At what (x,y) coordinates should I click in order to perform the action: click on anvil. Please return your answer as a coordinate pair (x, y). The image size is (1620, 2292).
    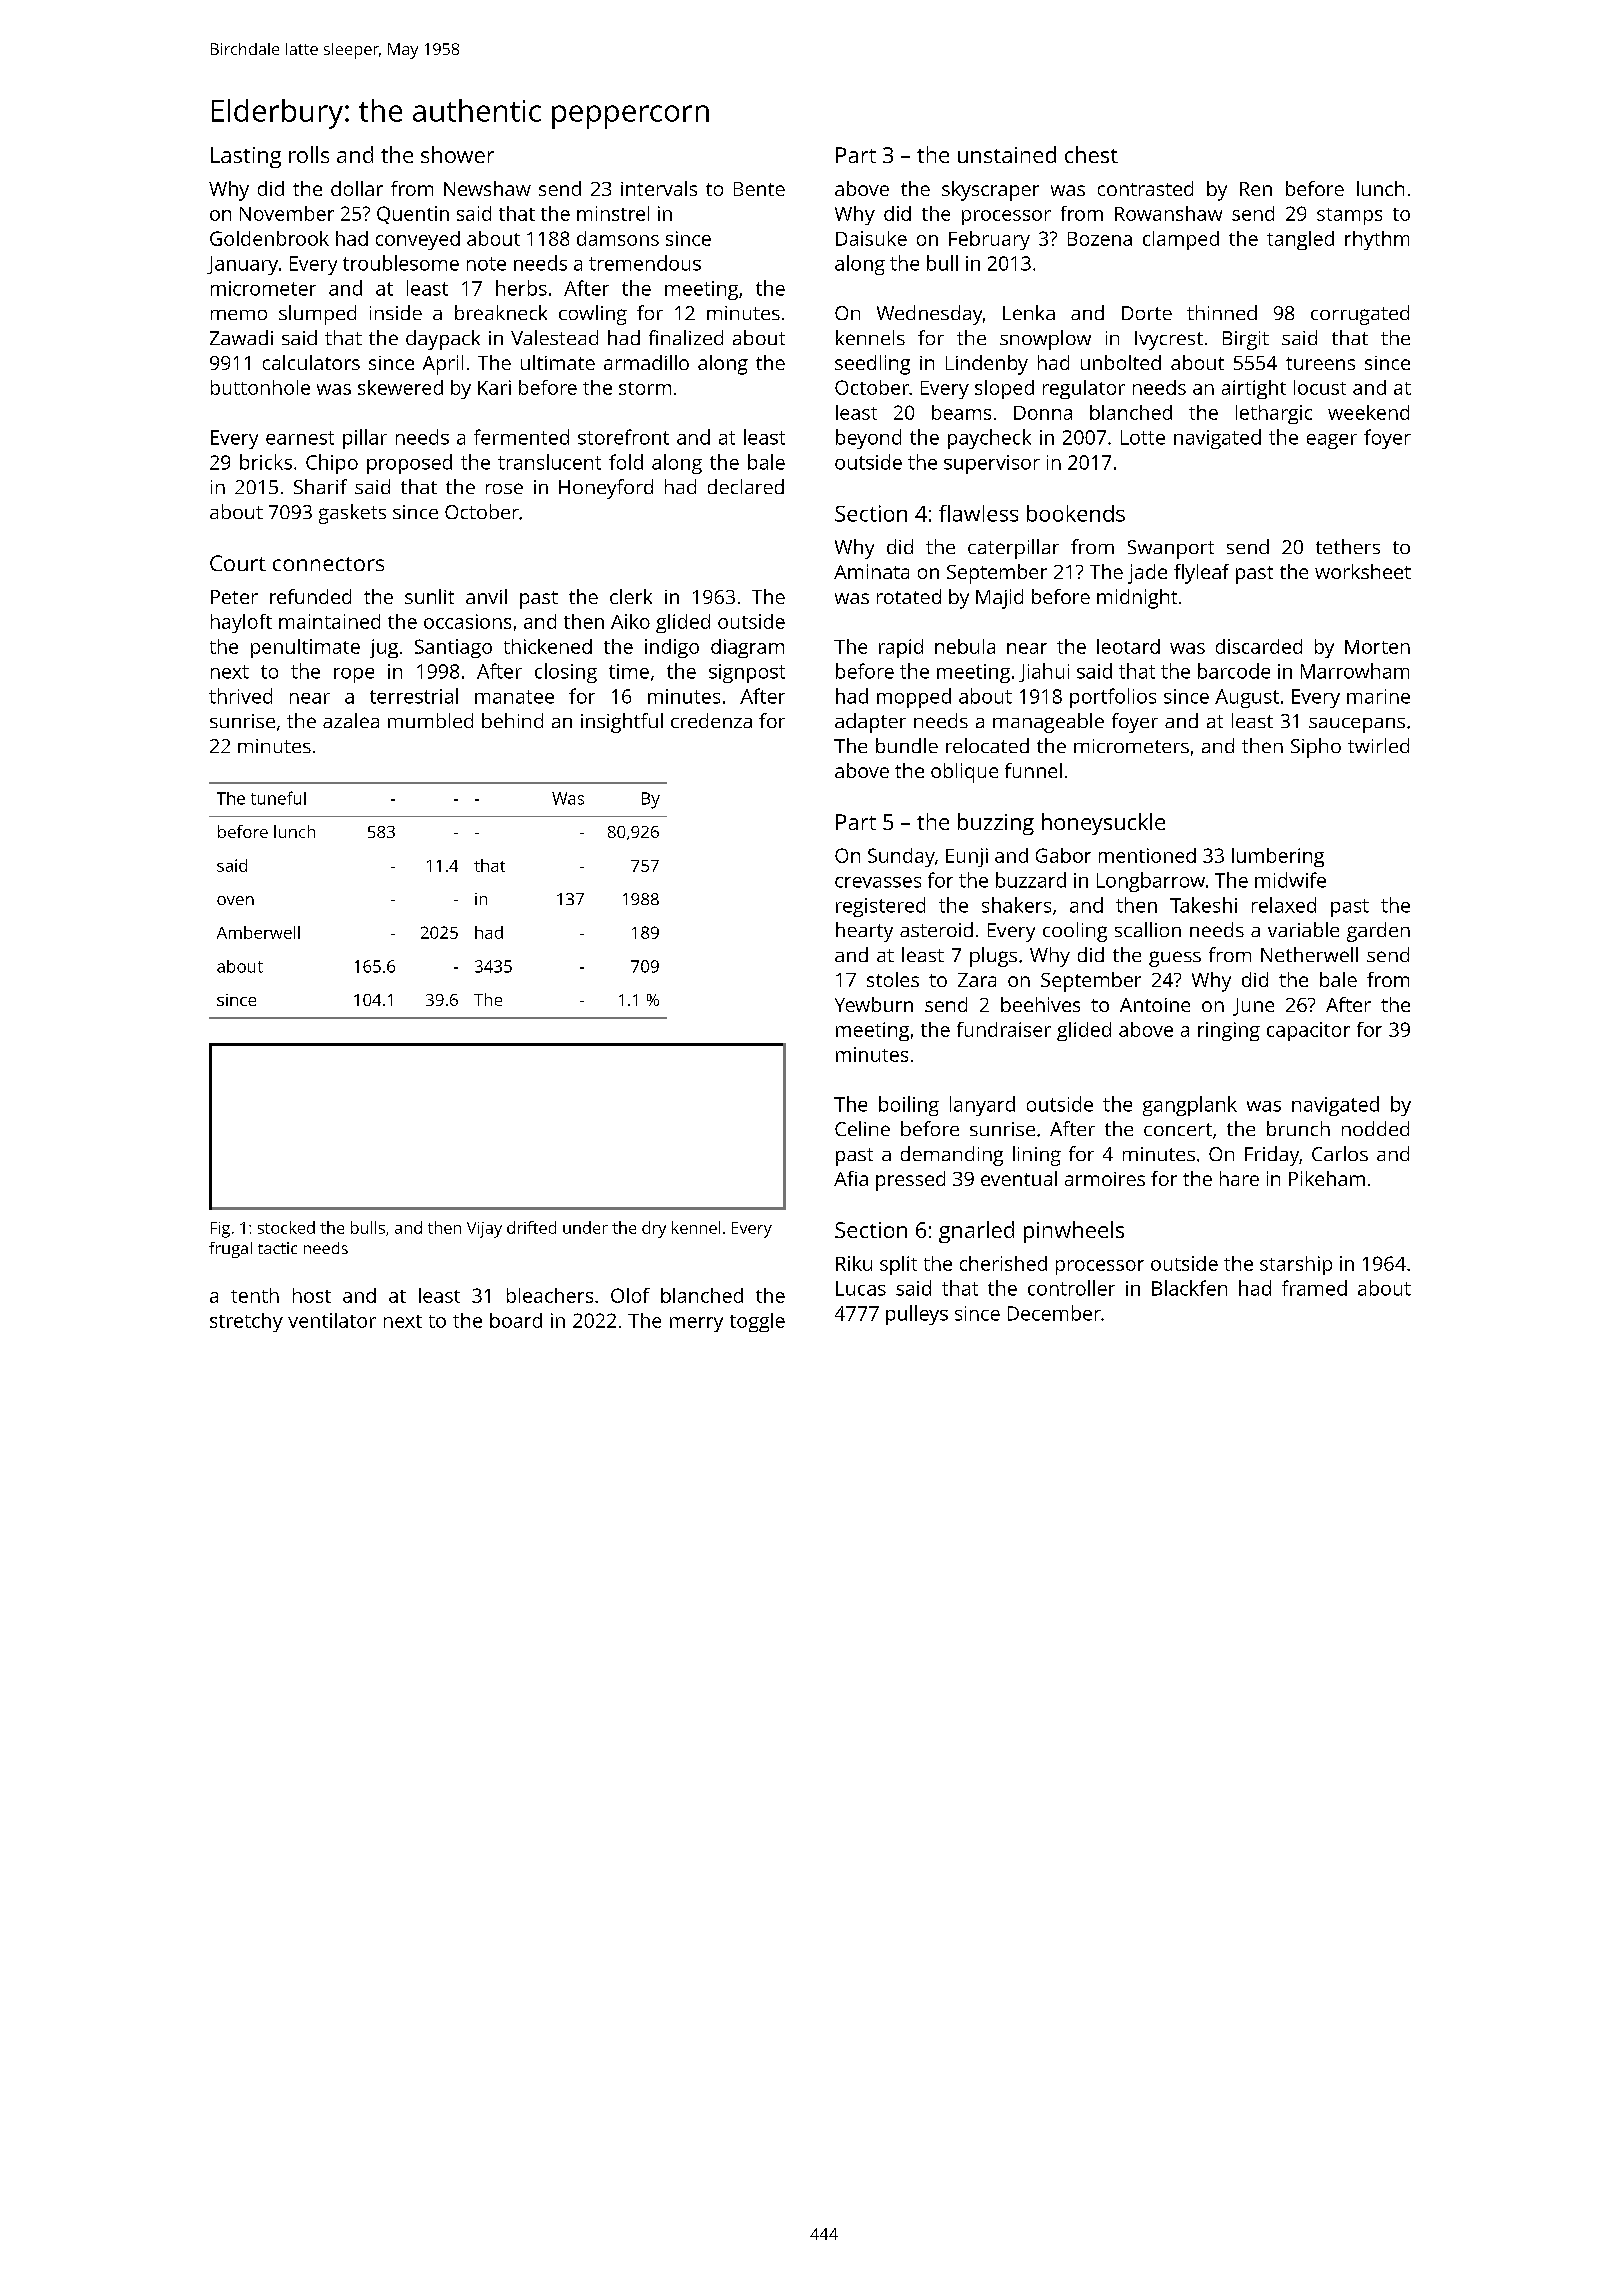
    Looking at the image, I should click on (486, 596).
